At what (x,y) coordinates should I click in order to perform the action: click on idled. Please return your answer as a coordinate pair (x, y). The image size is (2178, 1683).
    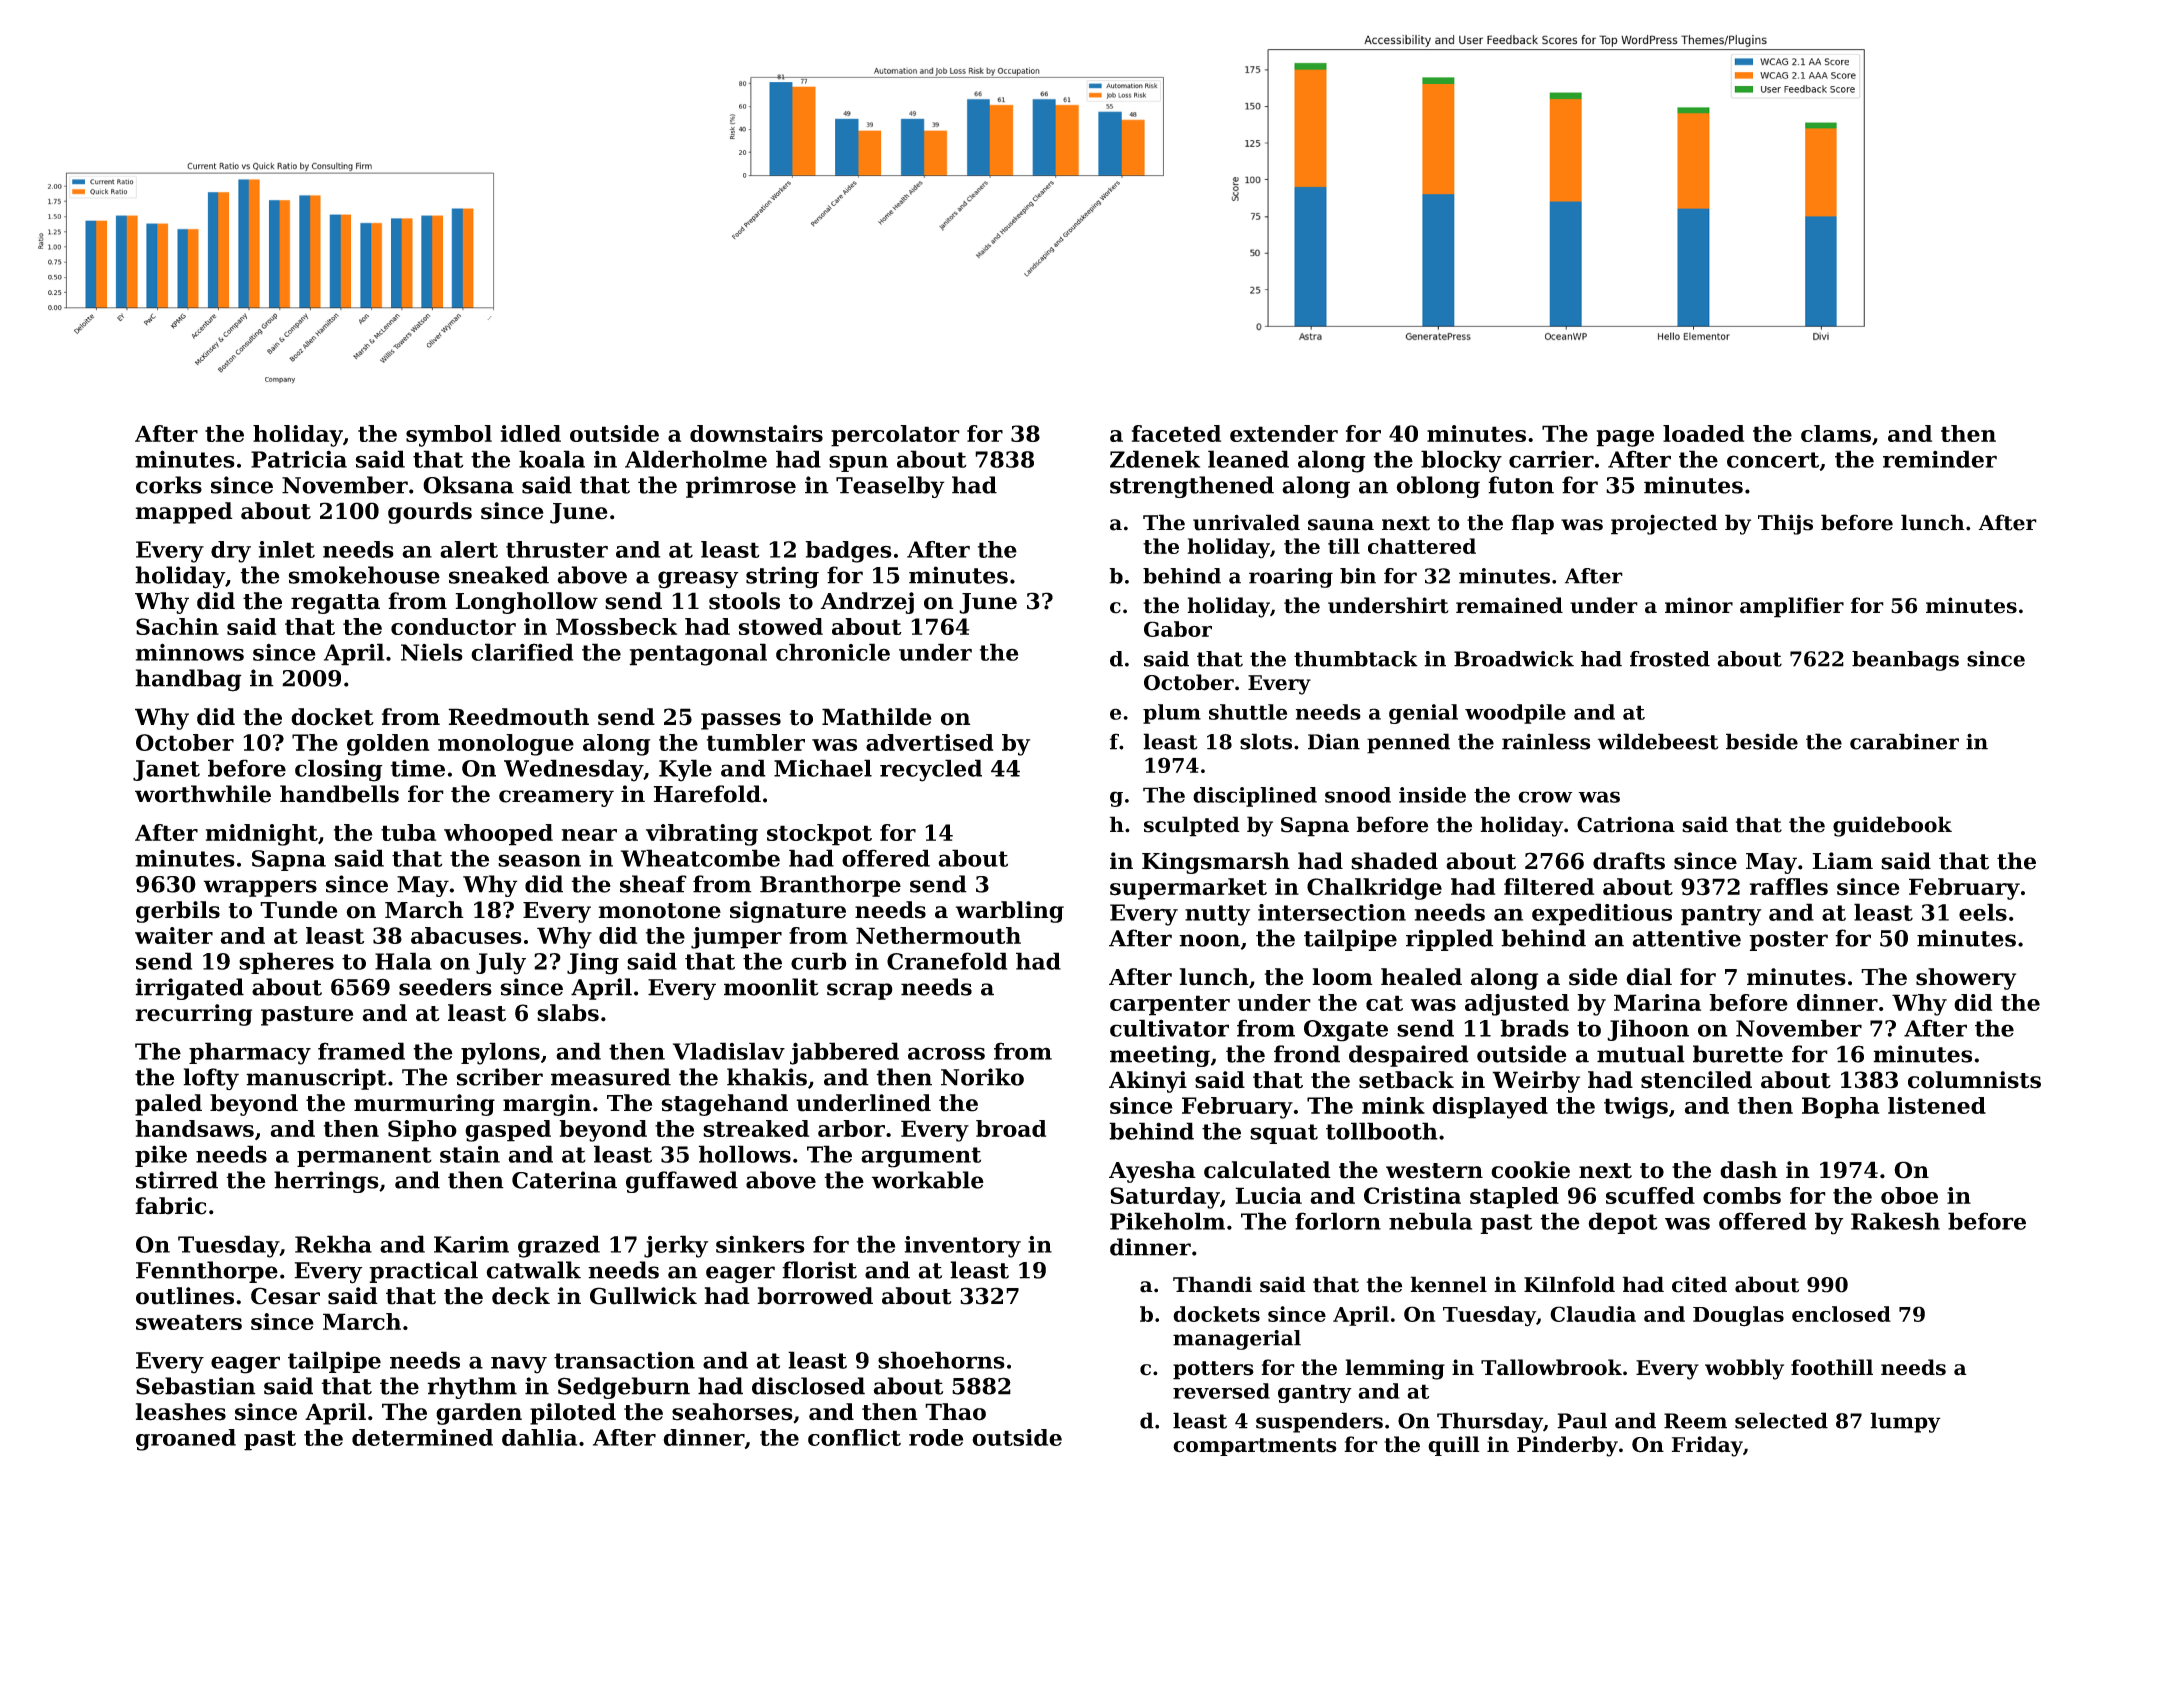
    Looking at the image, I should click on (531, 433).
